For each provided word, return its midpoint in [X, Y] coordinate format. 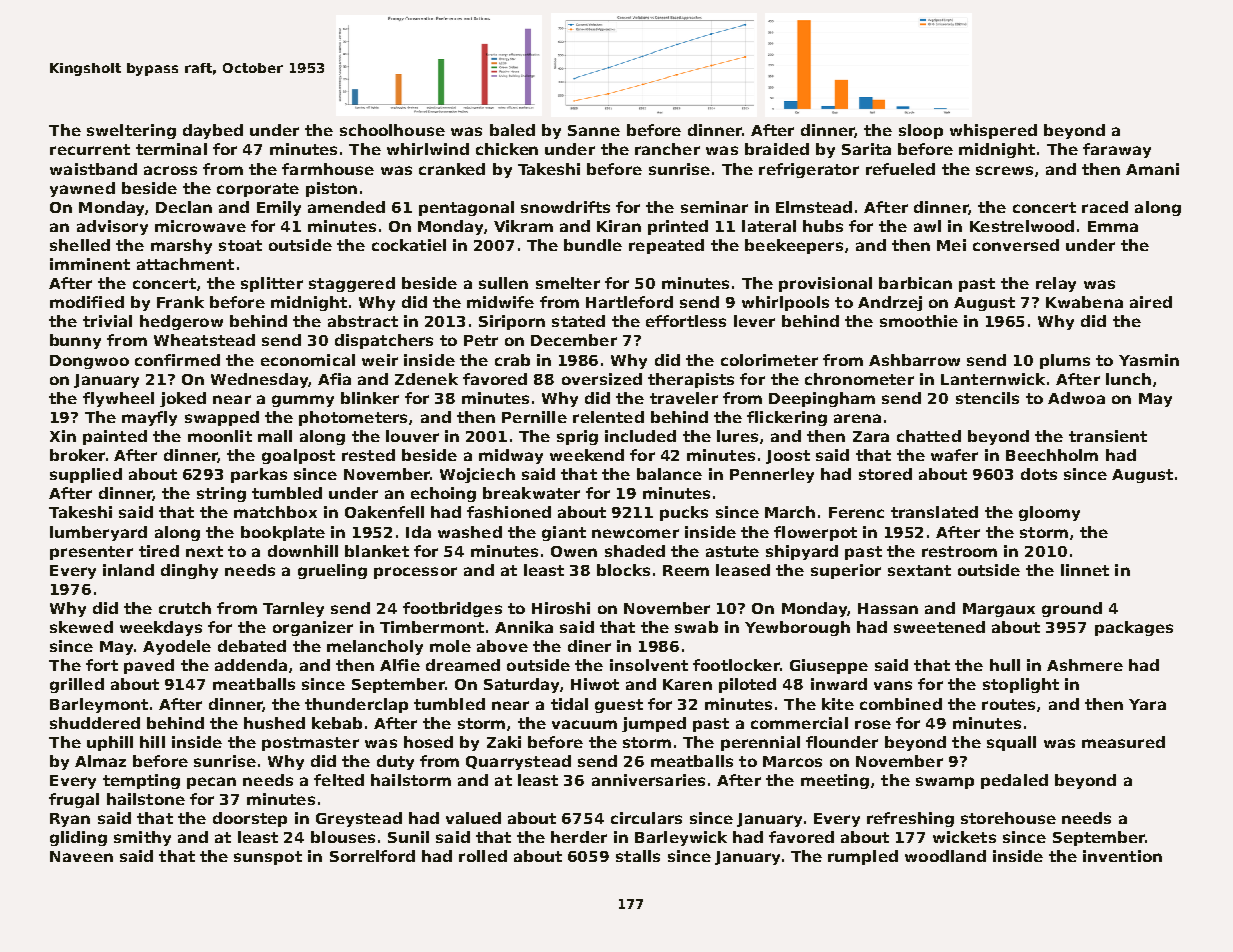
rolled [483, 856]
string [221, 494]
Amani [1152, 169]
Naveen [81, 856]
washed [470, 532]
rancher [667, 149]
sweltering [131, 131]
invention [1122, 856]
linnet [1085, 570]
